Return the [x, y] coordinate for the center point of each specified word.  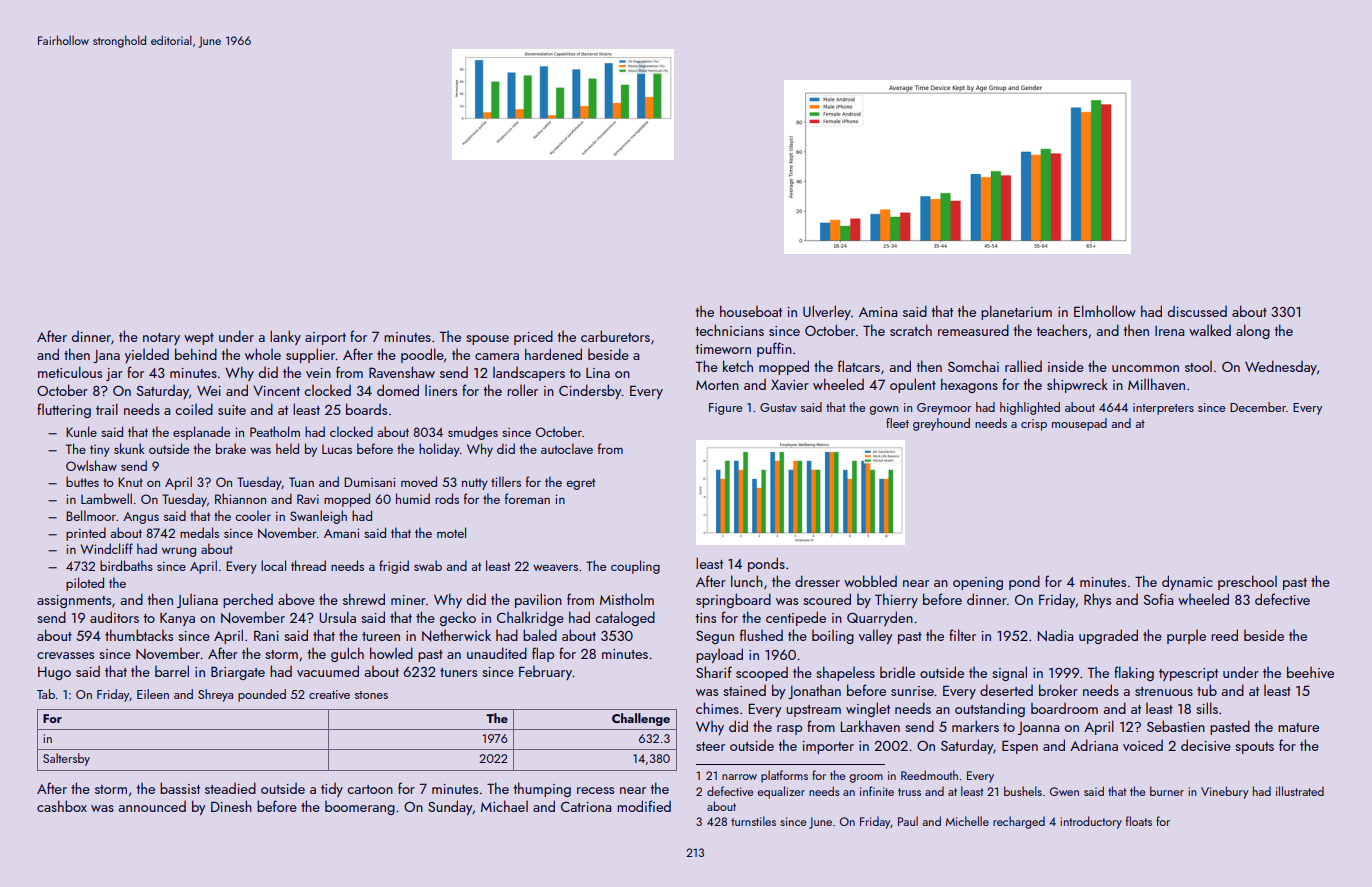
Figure [725, 409]
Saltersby [66, 759]
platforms [784, 776]
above [296, 599]
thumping [542, 789]
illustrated [1300, 791]
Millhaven [1156, 384]
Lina [598, 373]
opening [978, 583]
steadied [230, 788]
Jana [106, 356]
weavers [555, 567]
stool [1198, 366]
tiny [100, 451]
